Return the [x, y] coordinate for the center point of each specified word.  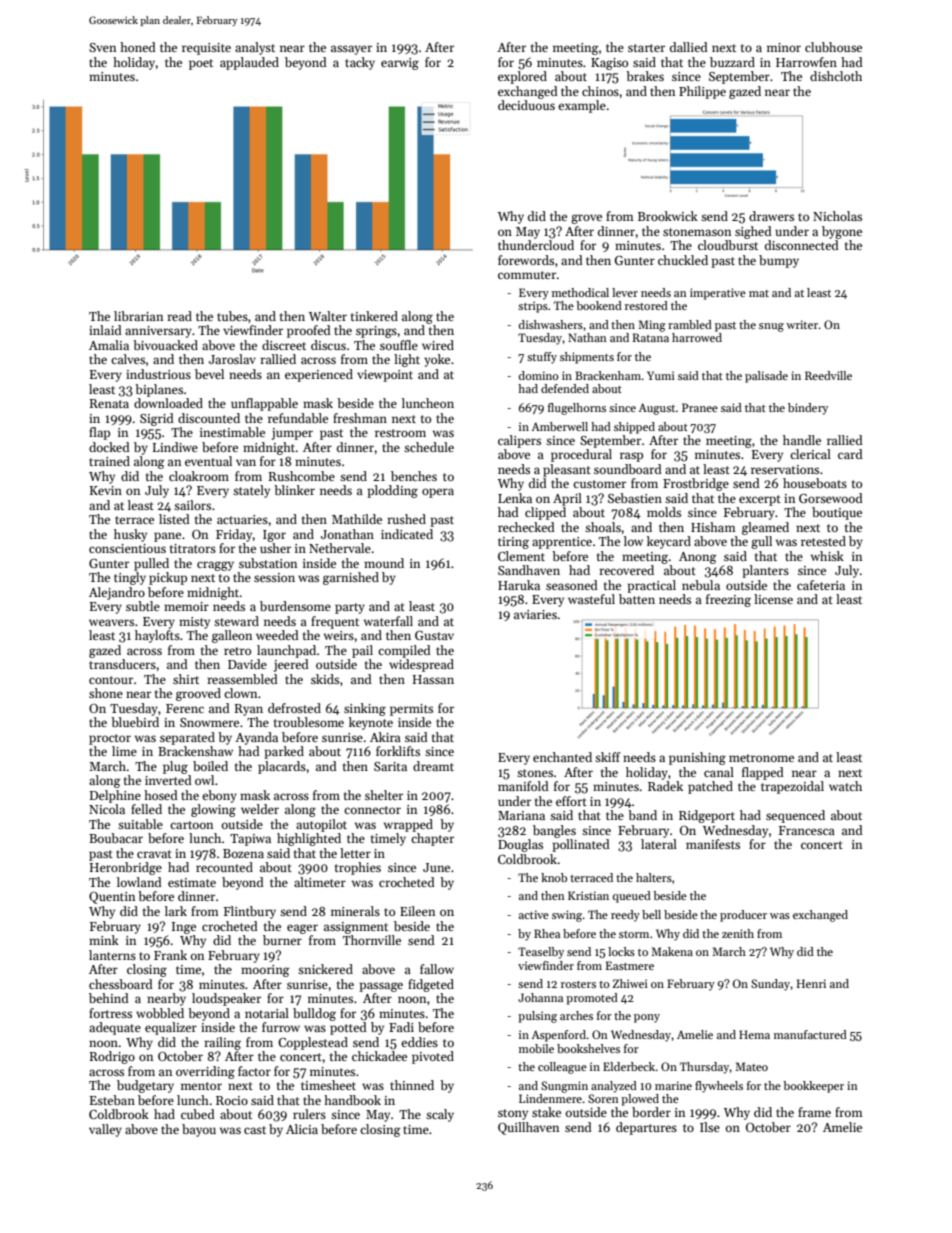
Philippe [702, 92]
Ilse [710, 1127]
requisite [206, 49]
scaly [440, 1115]
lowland [139, 882]
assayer [351, 50]
